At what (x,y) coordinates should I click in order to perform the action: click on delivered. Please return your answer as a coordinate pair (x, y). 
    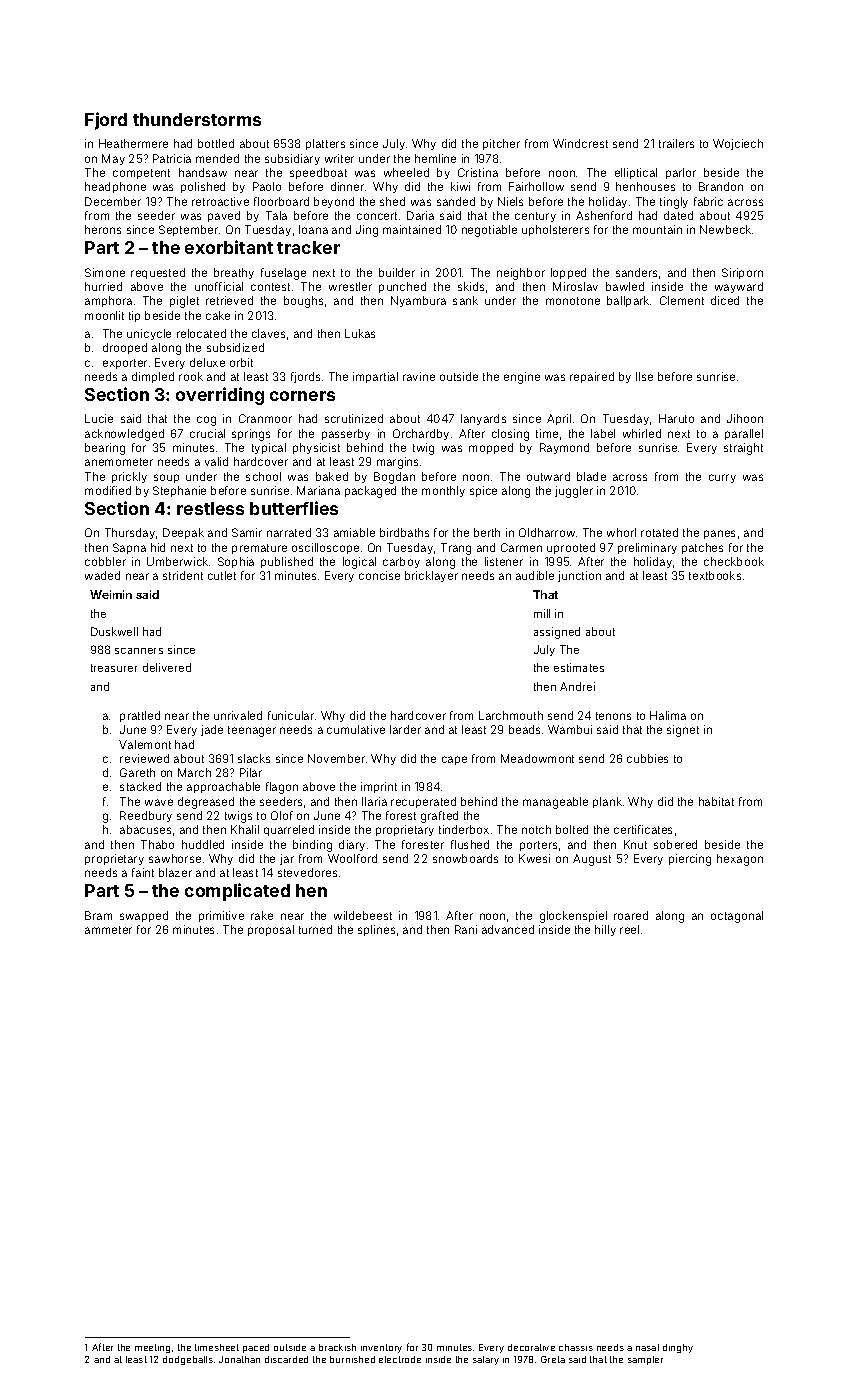
    Looking at the image, I should click on (167, 667).
